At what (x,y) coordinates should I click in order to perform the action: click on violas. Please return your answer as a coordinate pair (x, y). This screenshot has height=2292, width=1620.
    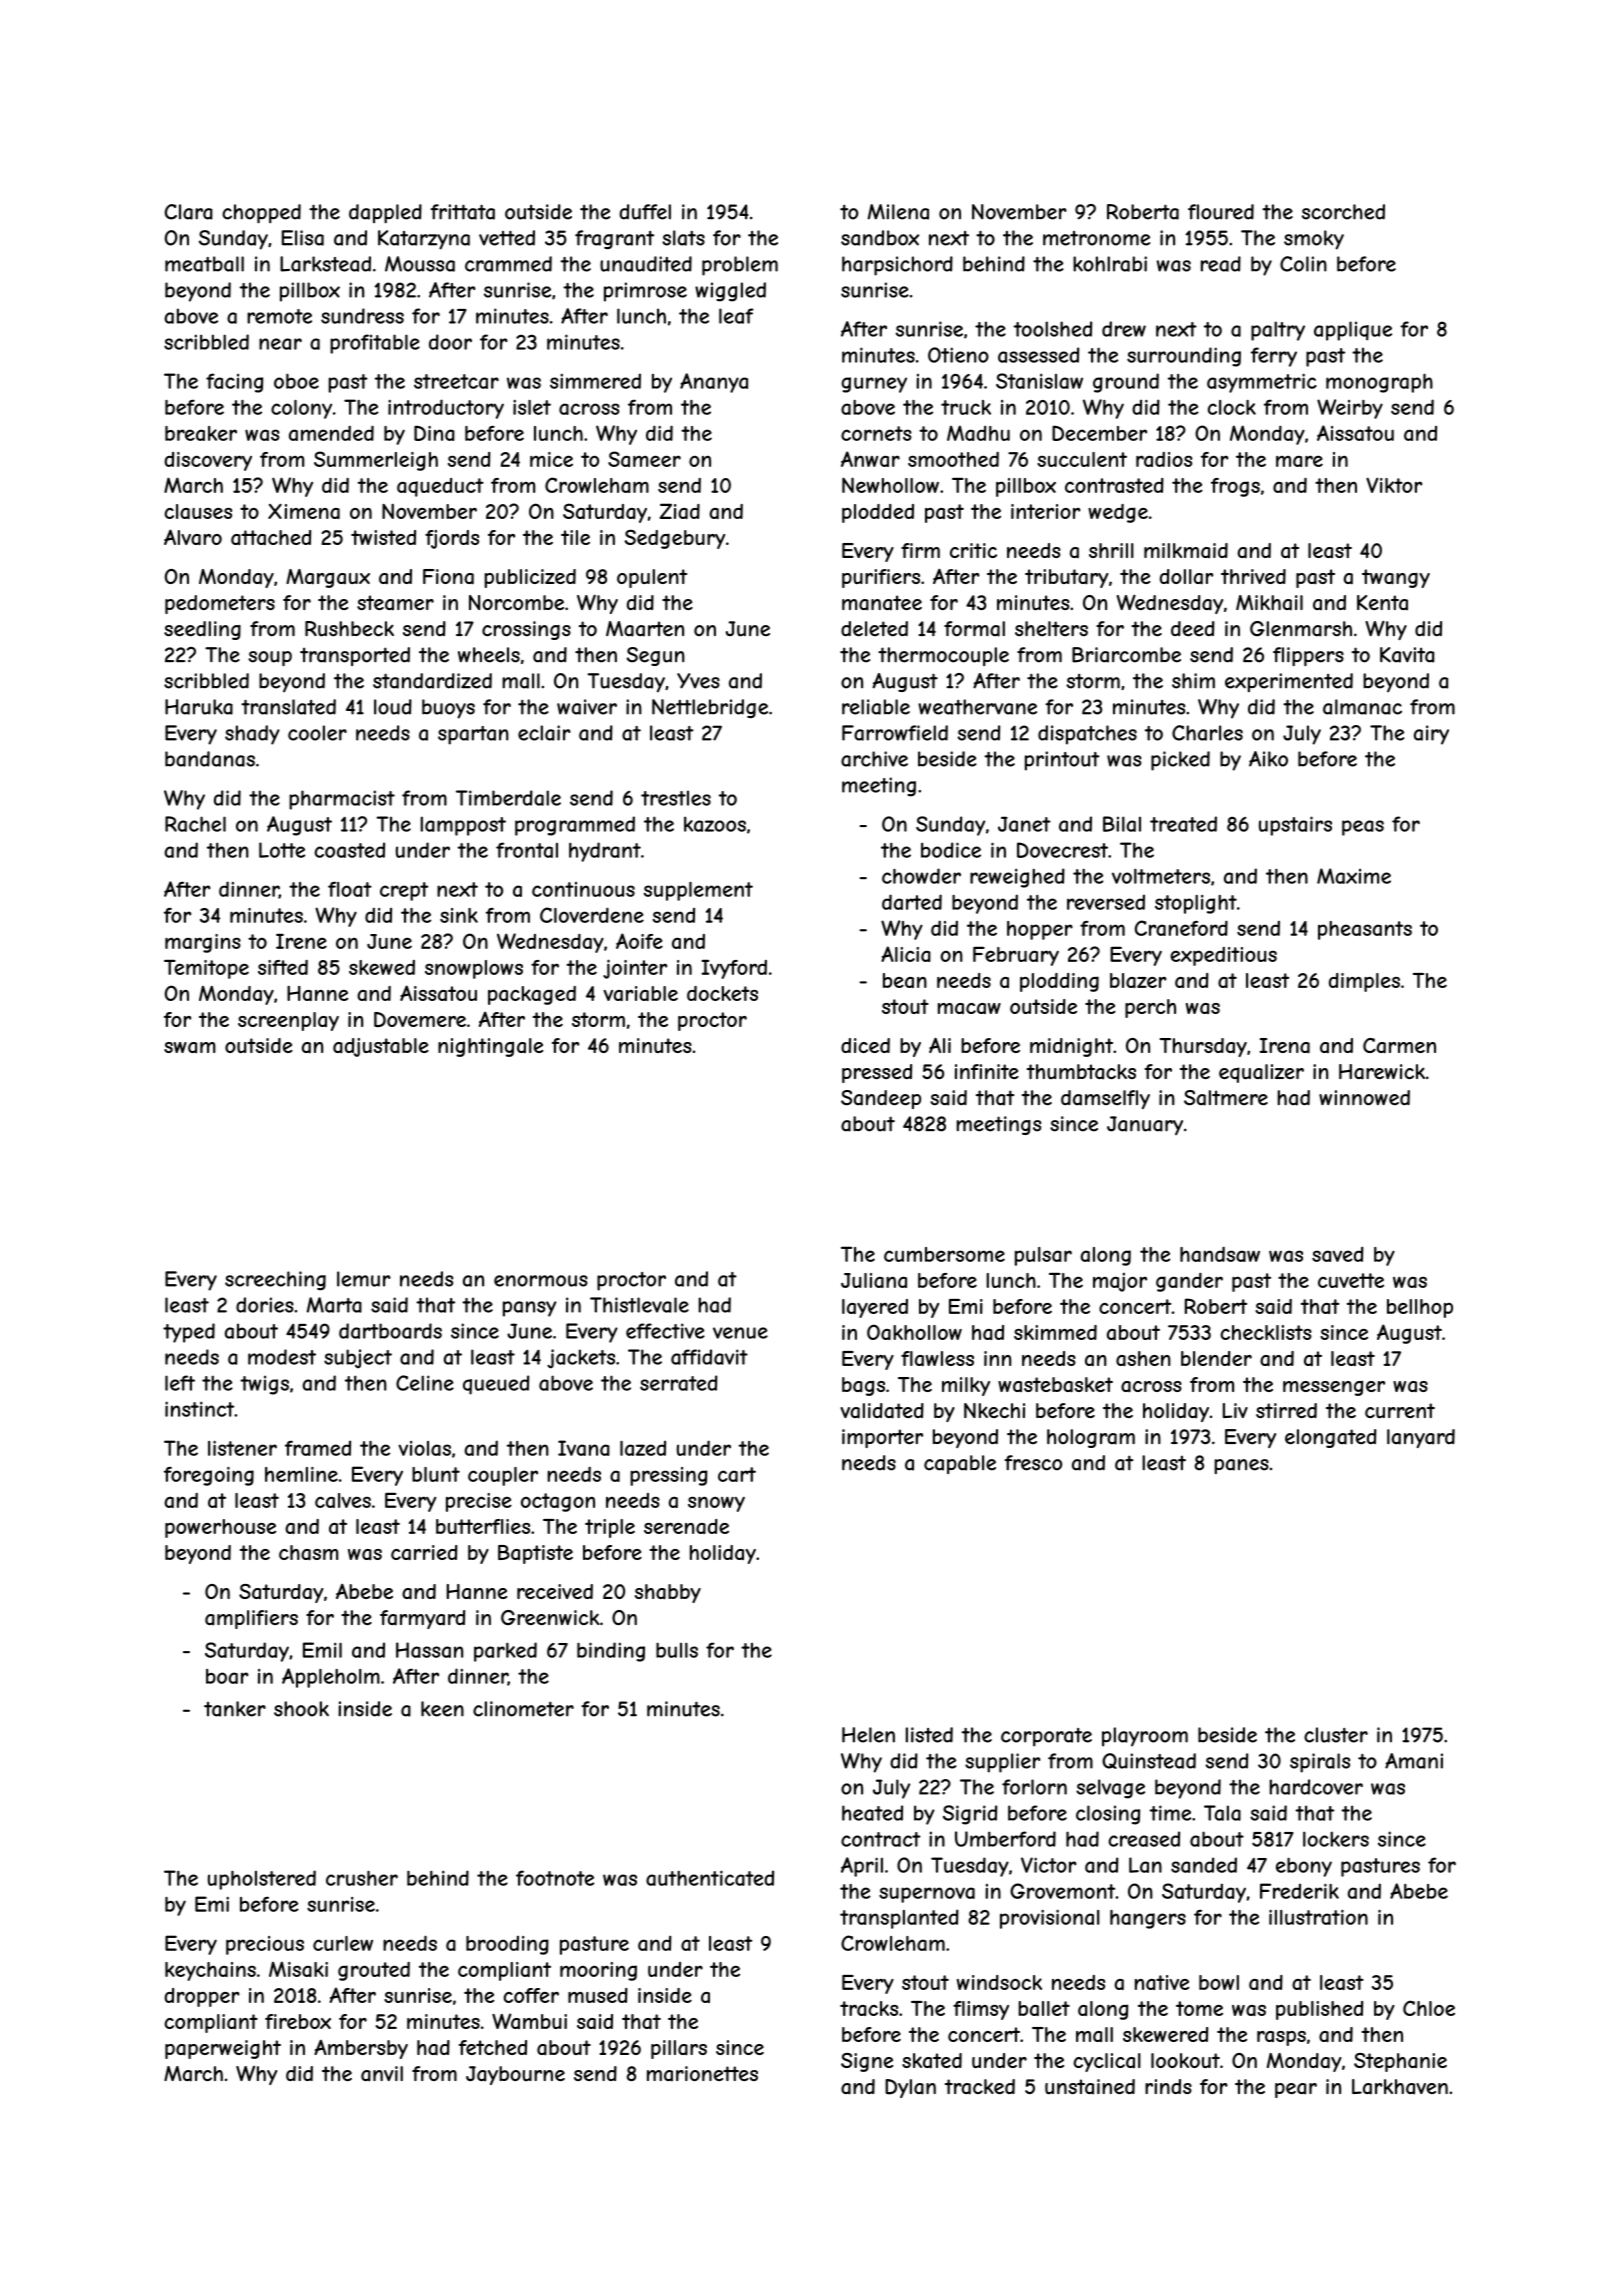
    Looking at the image, I should click on (424, 1448).
